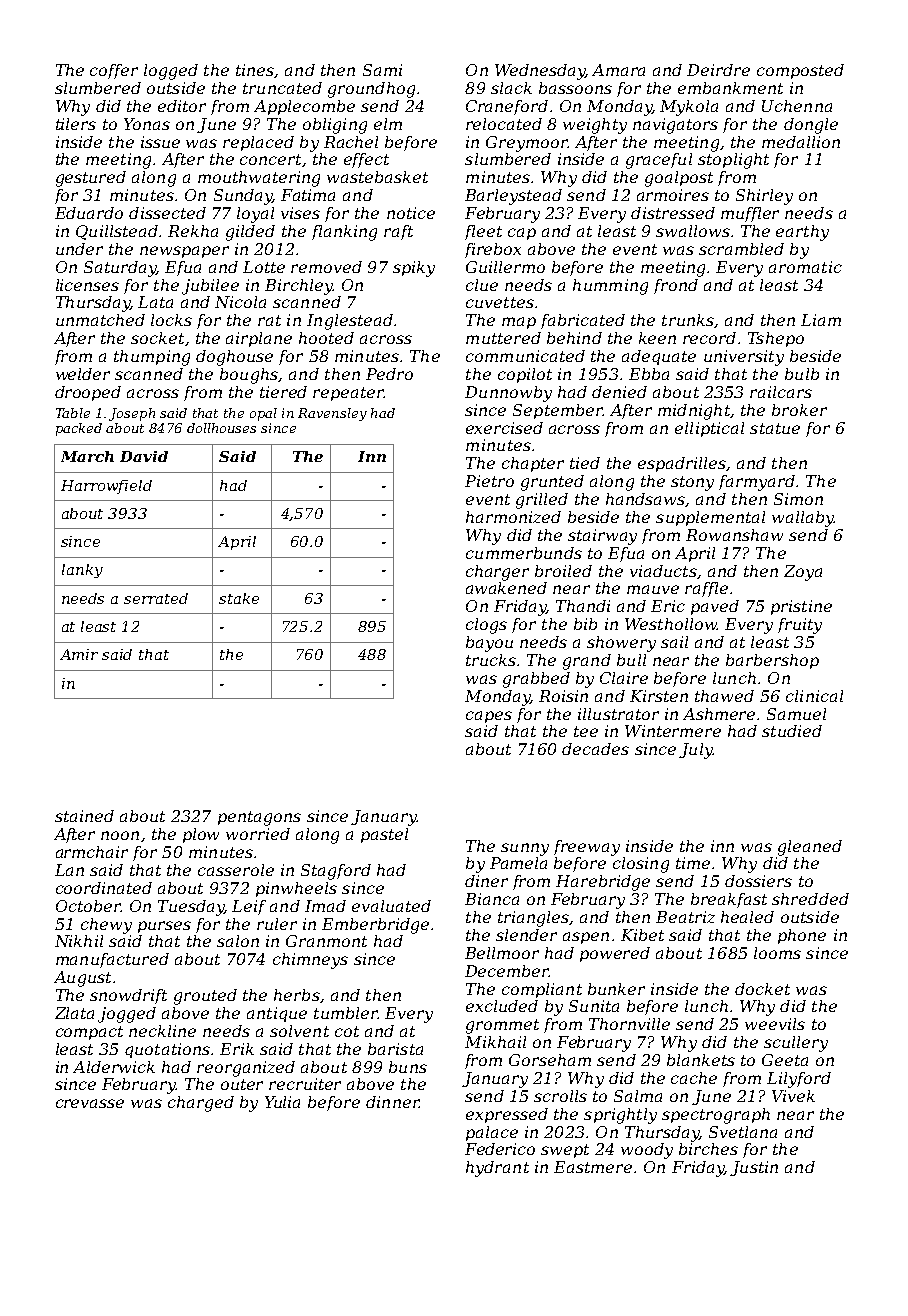 This screenshot has height=1316, width=908. Describe the element at coordinates (156, 598) in the screenshot. I see `serrated` at that location.
